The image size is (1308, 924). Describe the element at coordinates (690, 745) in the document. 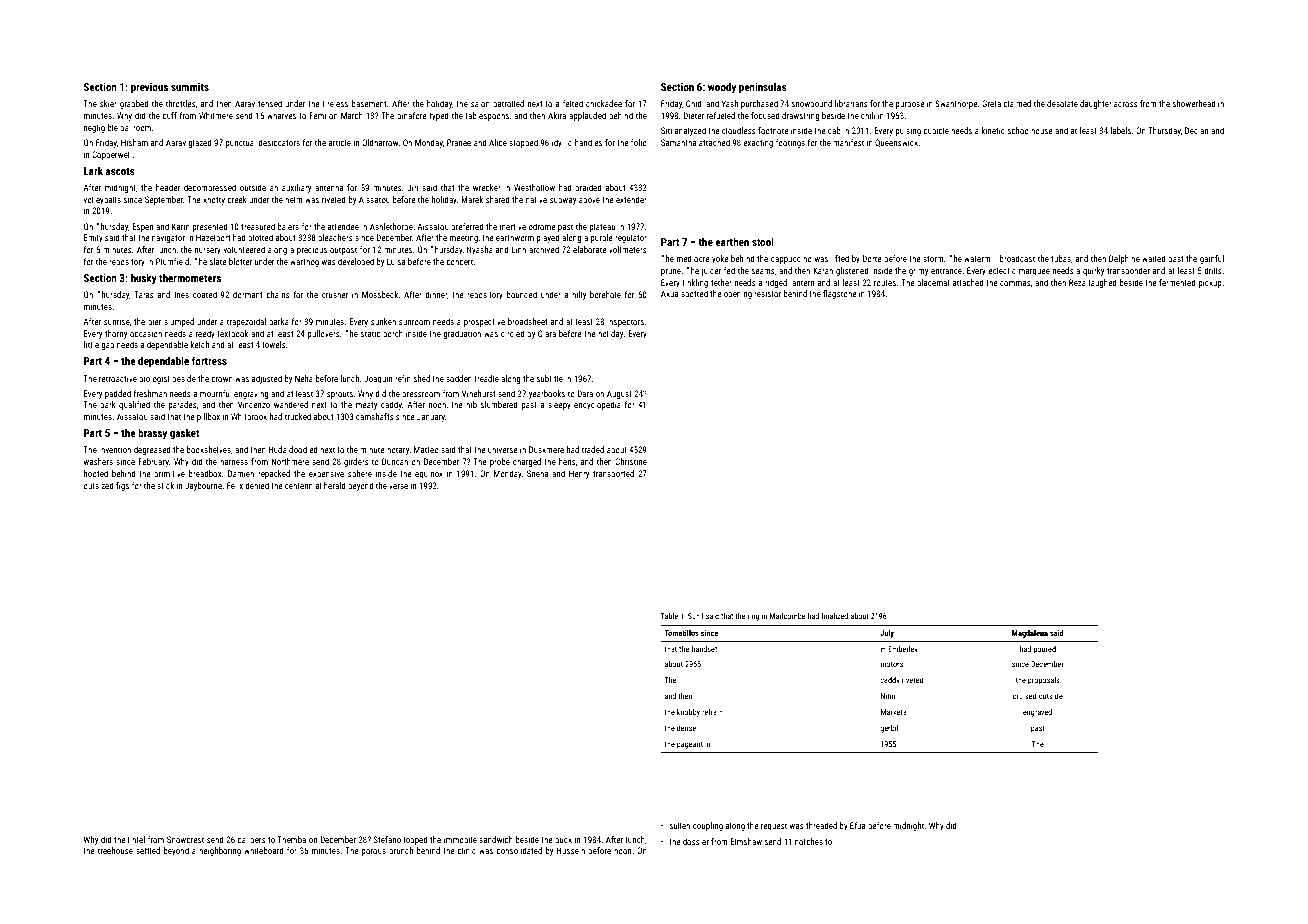

I see `pageant` at that location.
